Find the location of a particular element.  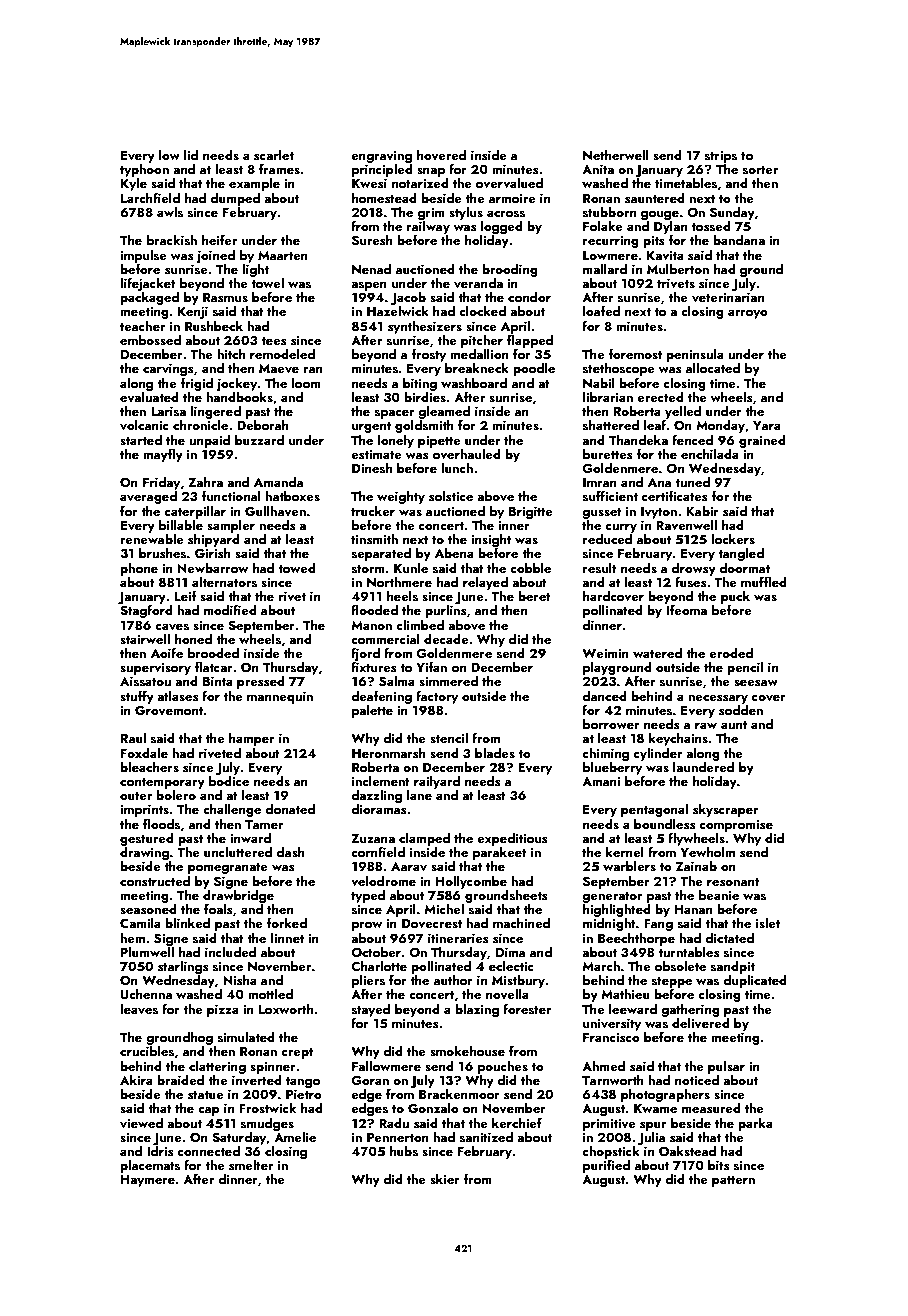

Zahra is located at coordinates (205, 482).
